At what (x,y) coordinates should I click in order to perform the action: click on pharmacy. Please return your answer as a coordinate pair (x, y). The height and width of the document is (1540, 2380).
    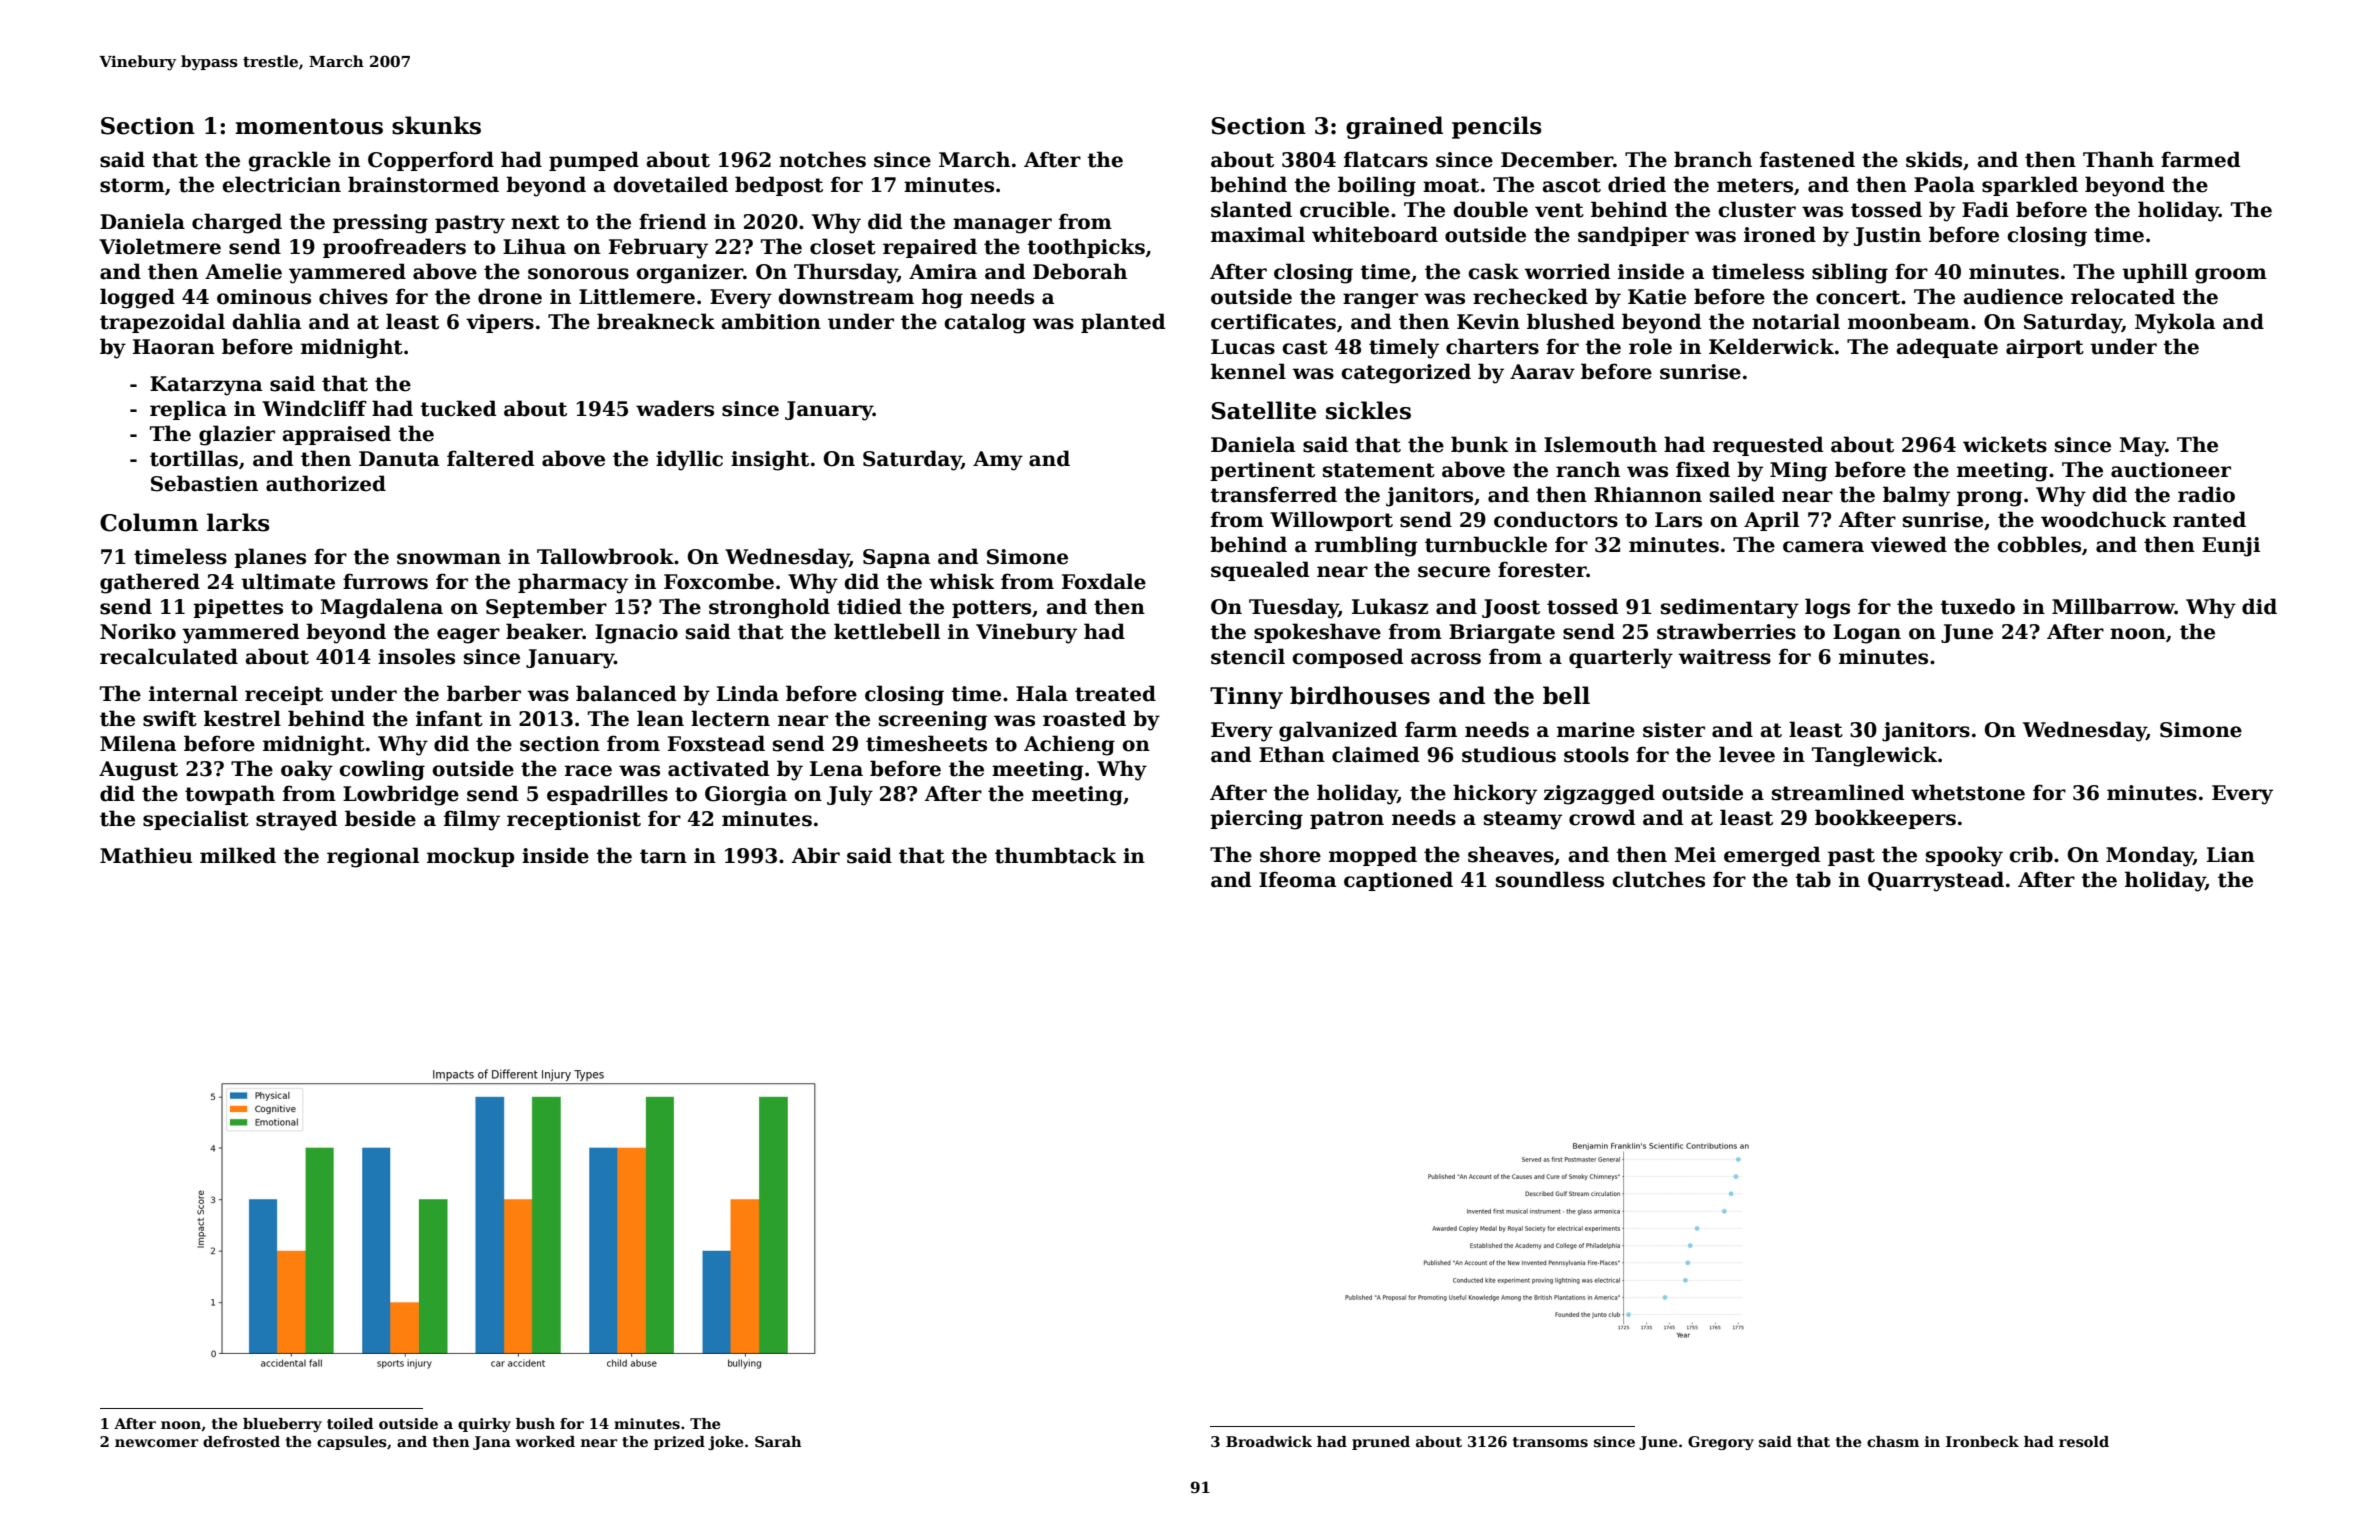
    Looking at the image, I should click on (573, 583).
